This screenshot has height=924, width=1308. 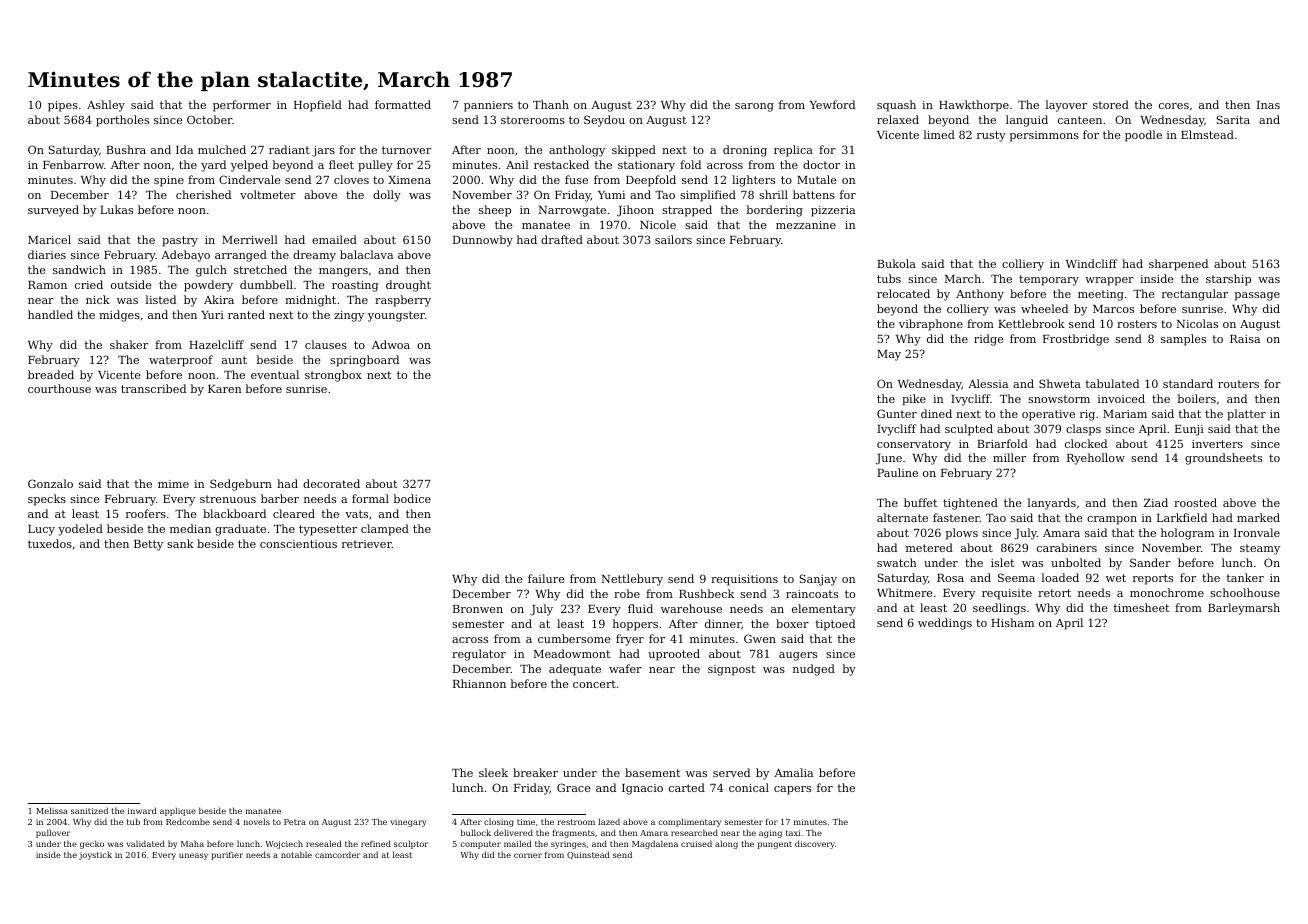 I want to click on layover, so click(x=1066, y=106).
